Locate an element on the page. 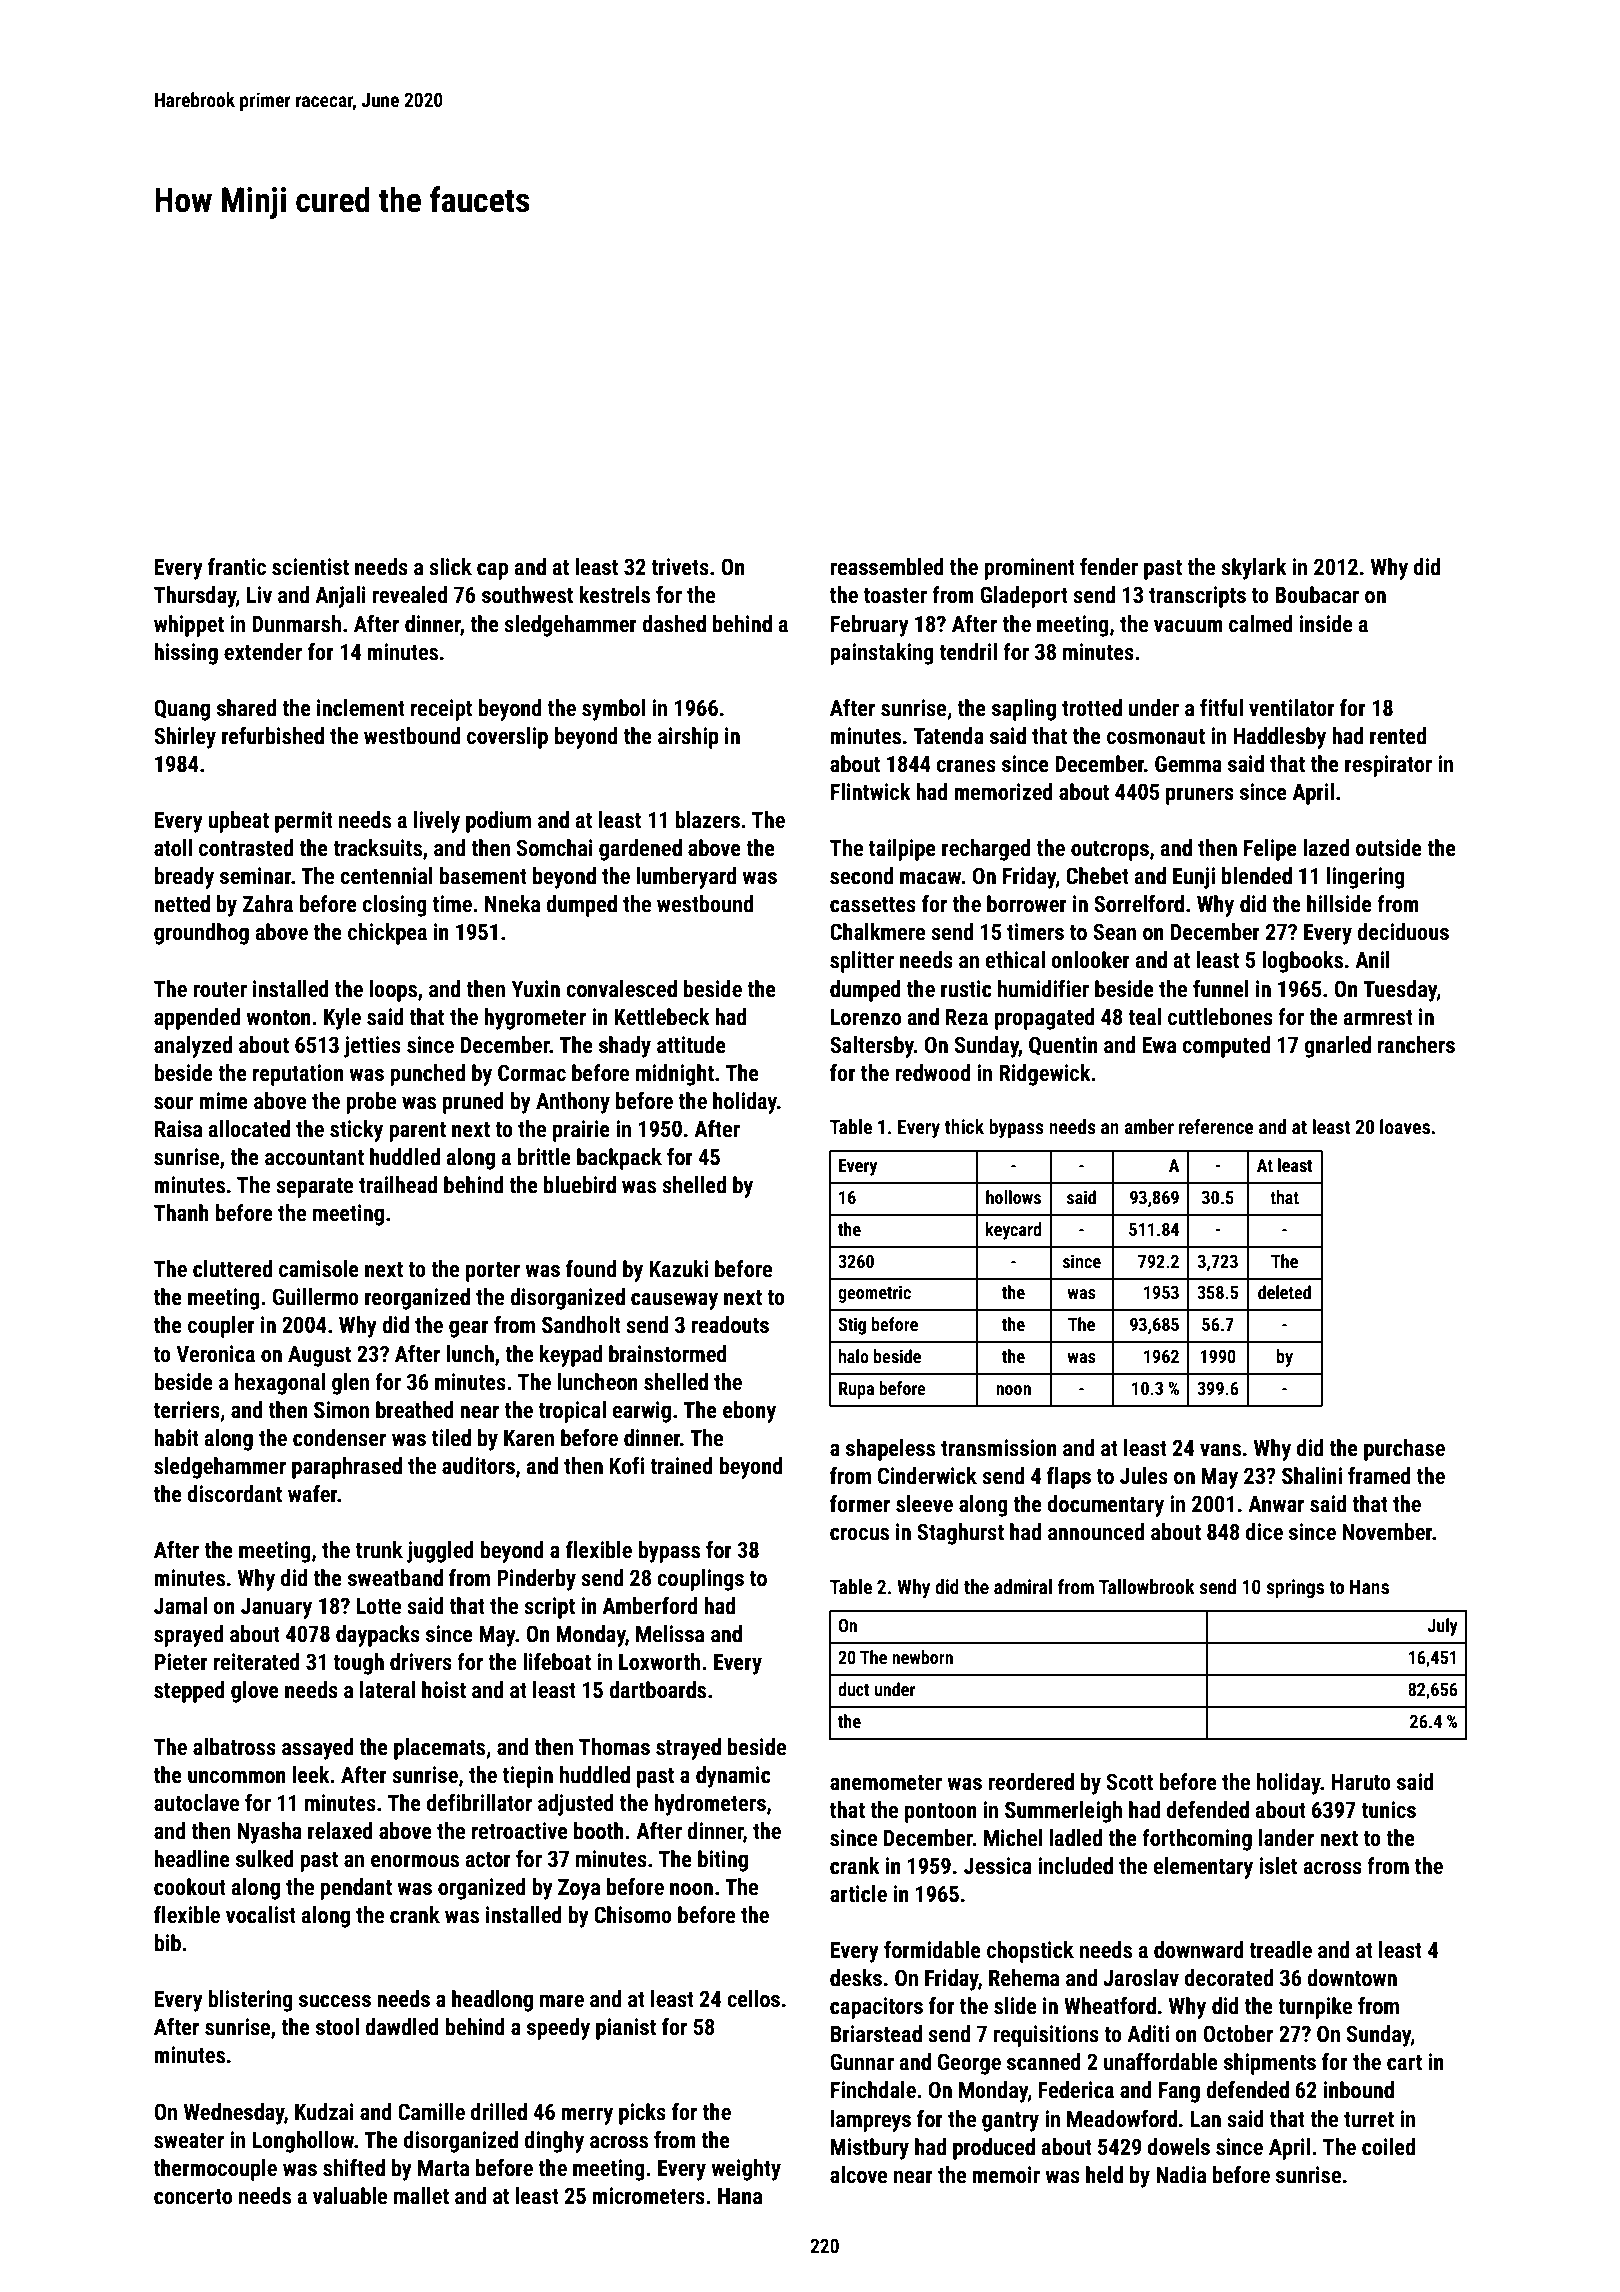 This image has height=2292, width=1620. reassembled is located at coordinates (887, 567).
